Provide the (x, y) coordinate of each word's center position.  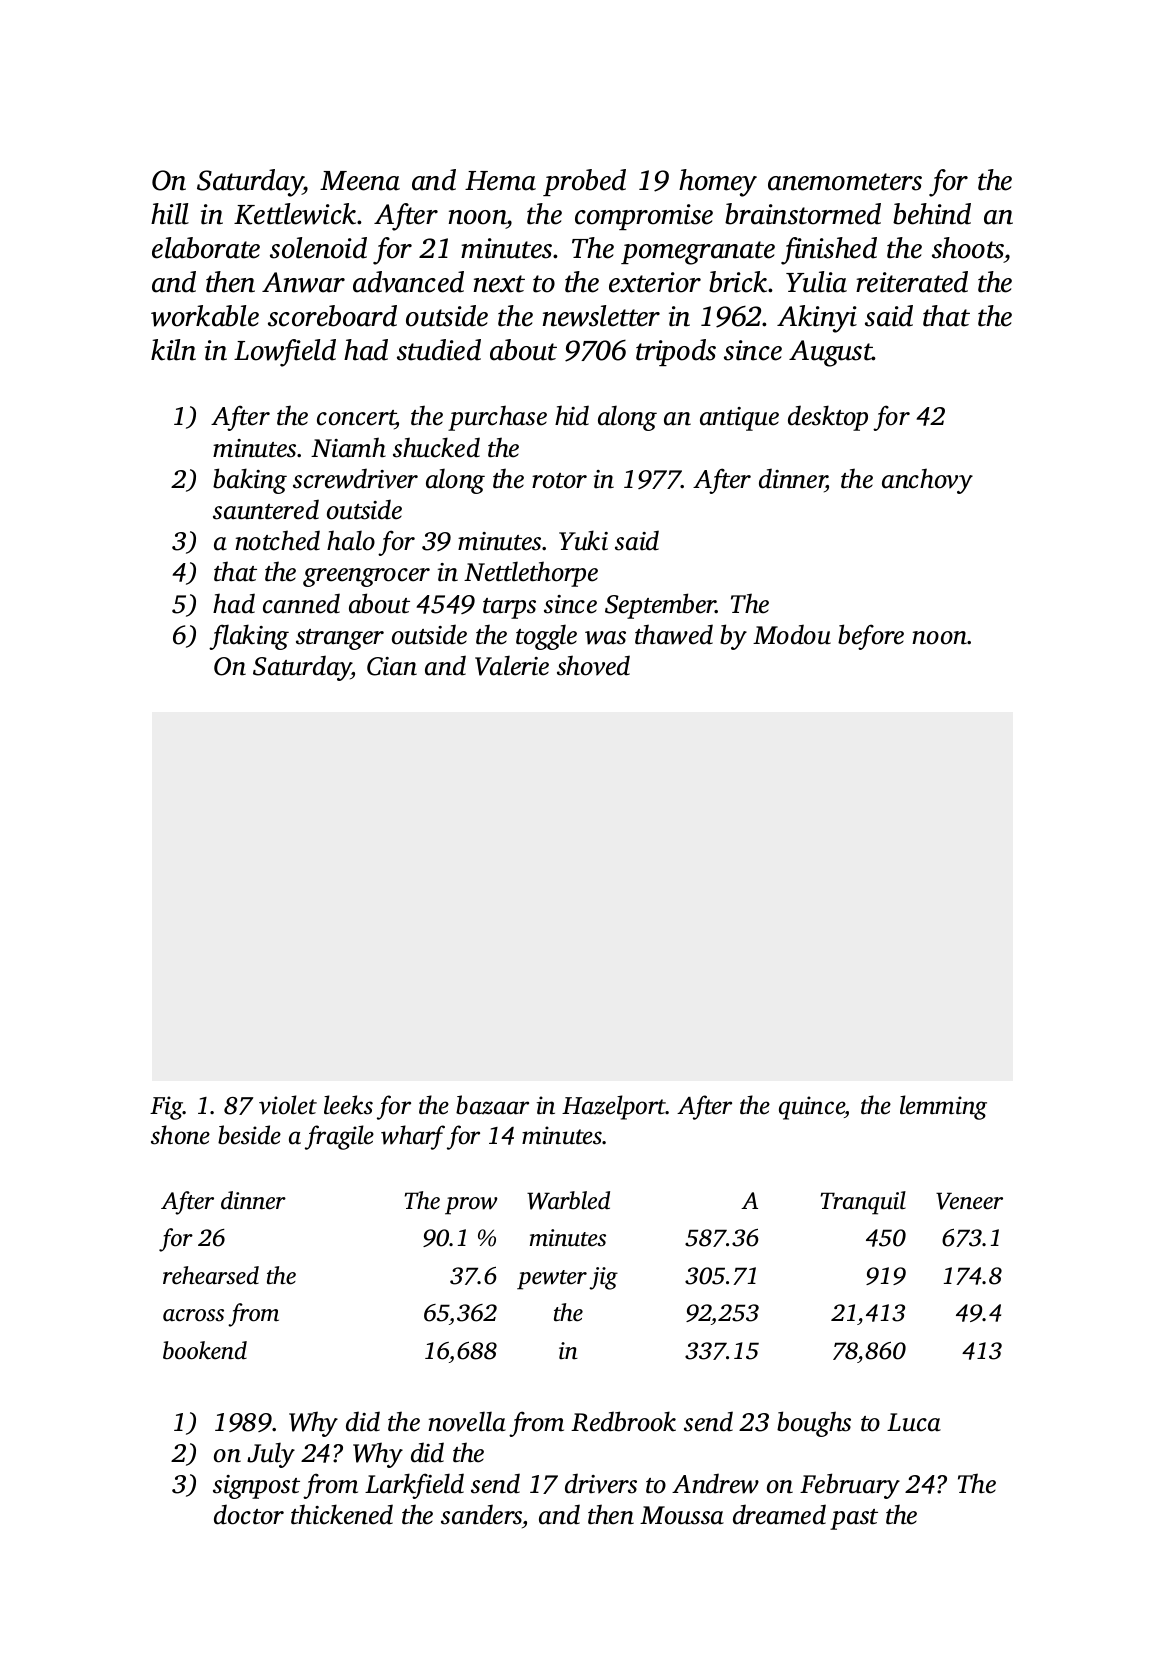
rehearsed (211, 1275)
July (271, 1455)
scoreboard (332, 316)
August (831, 353)
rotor (559, 481)
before (871, 637)
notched (277, 540)
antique (739, 419)
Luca (914, 1422)
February (850, 1486)
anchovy (927, 481)
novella (467, 1421)
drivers (601, 1483)
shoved (593, 665)
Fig (166, 1108)
